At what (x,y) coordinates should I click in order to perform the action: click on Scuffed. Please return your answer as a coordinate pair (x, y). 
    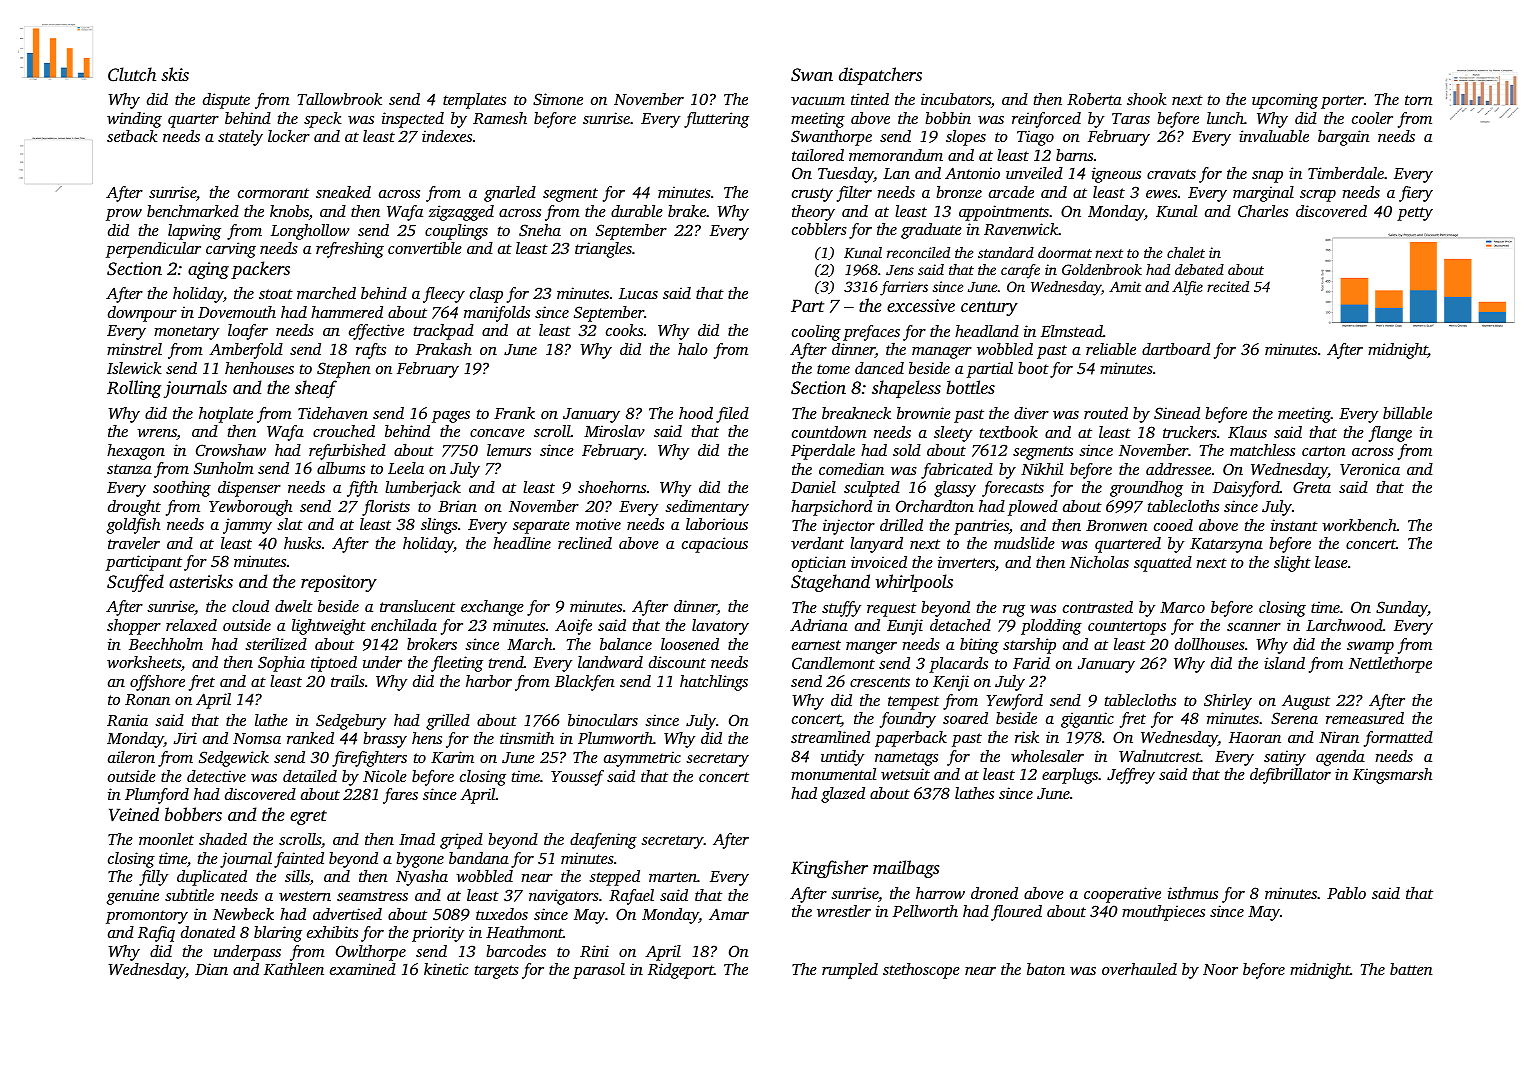
    Looking at the image, I should click on (135, 583).
